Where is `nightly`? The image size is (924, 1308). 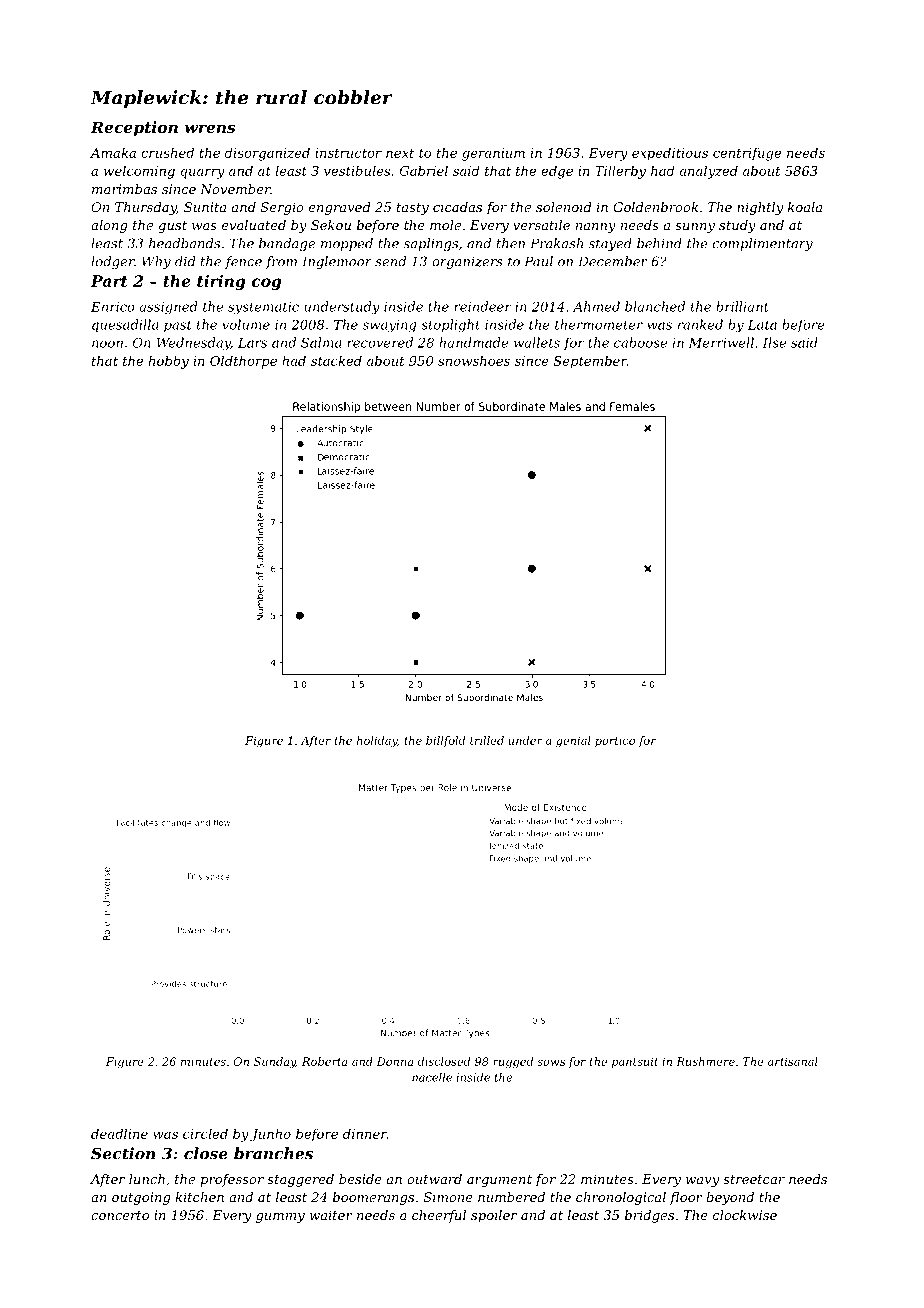
nightly is located at coordinates (760, 208).
